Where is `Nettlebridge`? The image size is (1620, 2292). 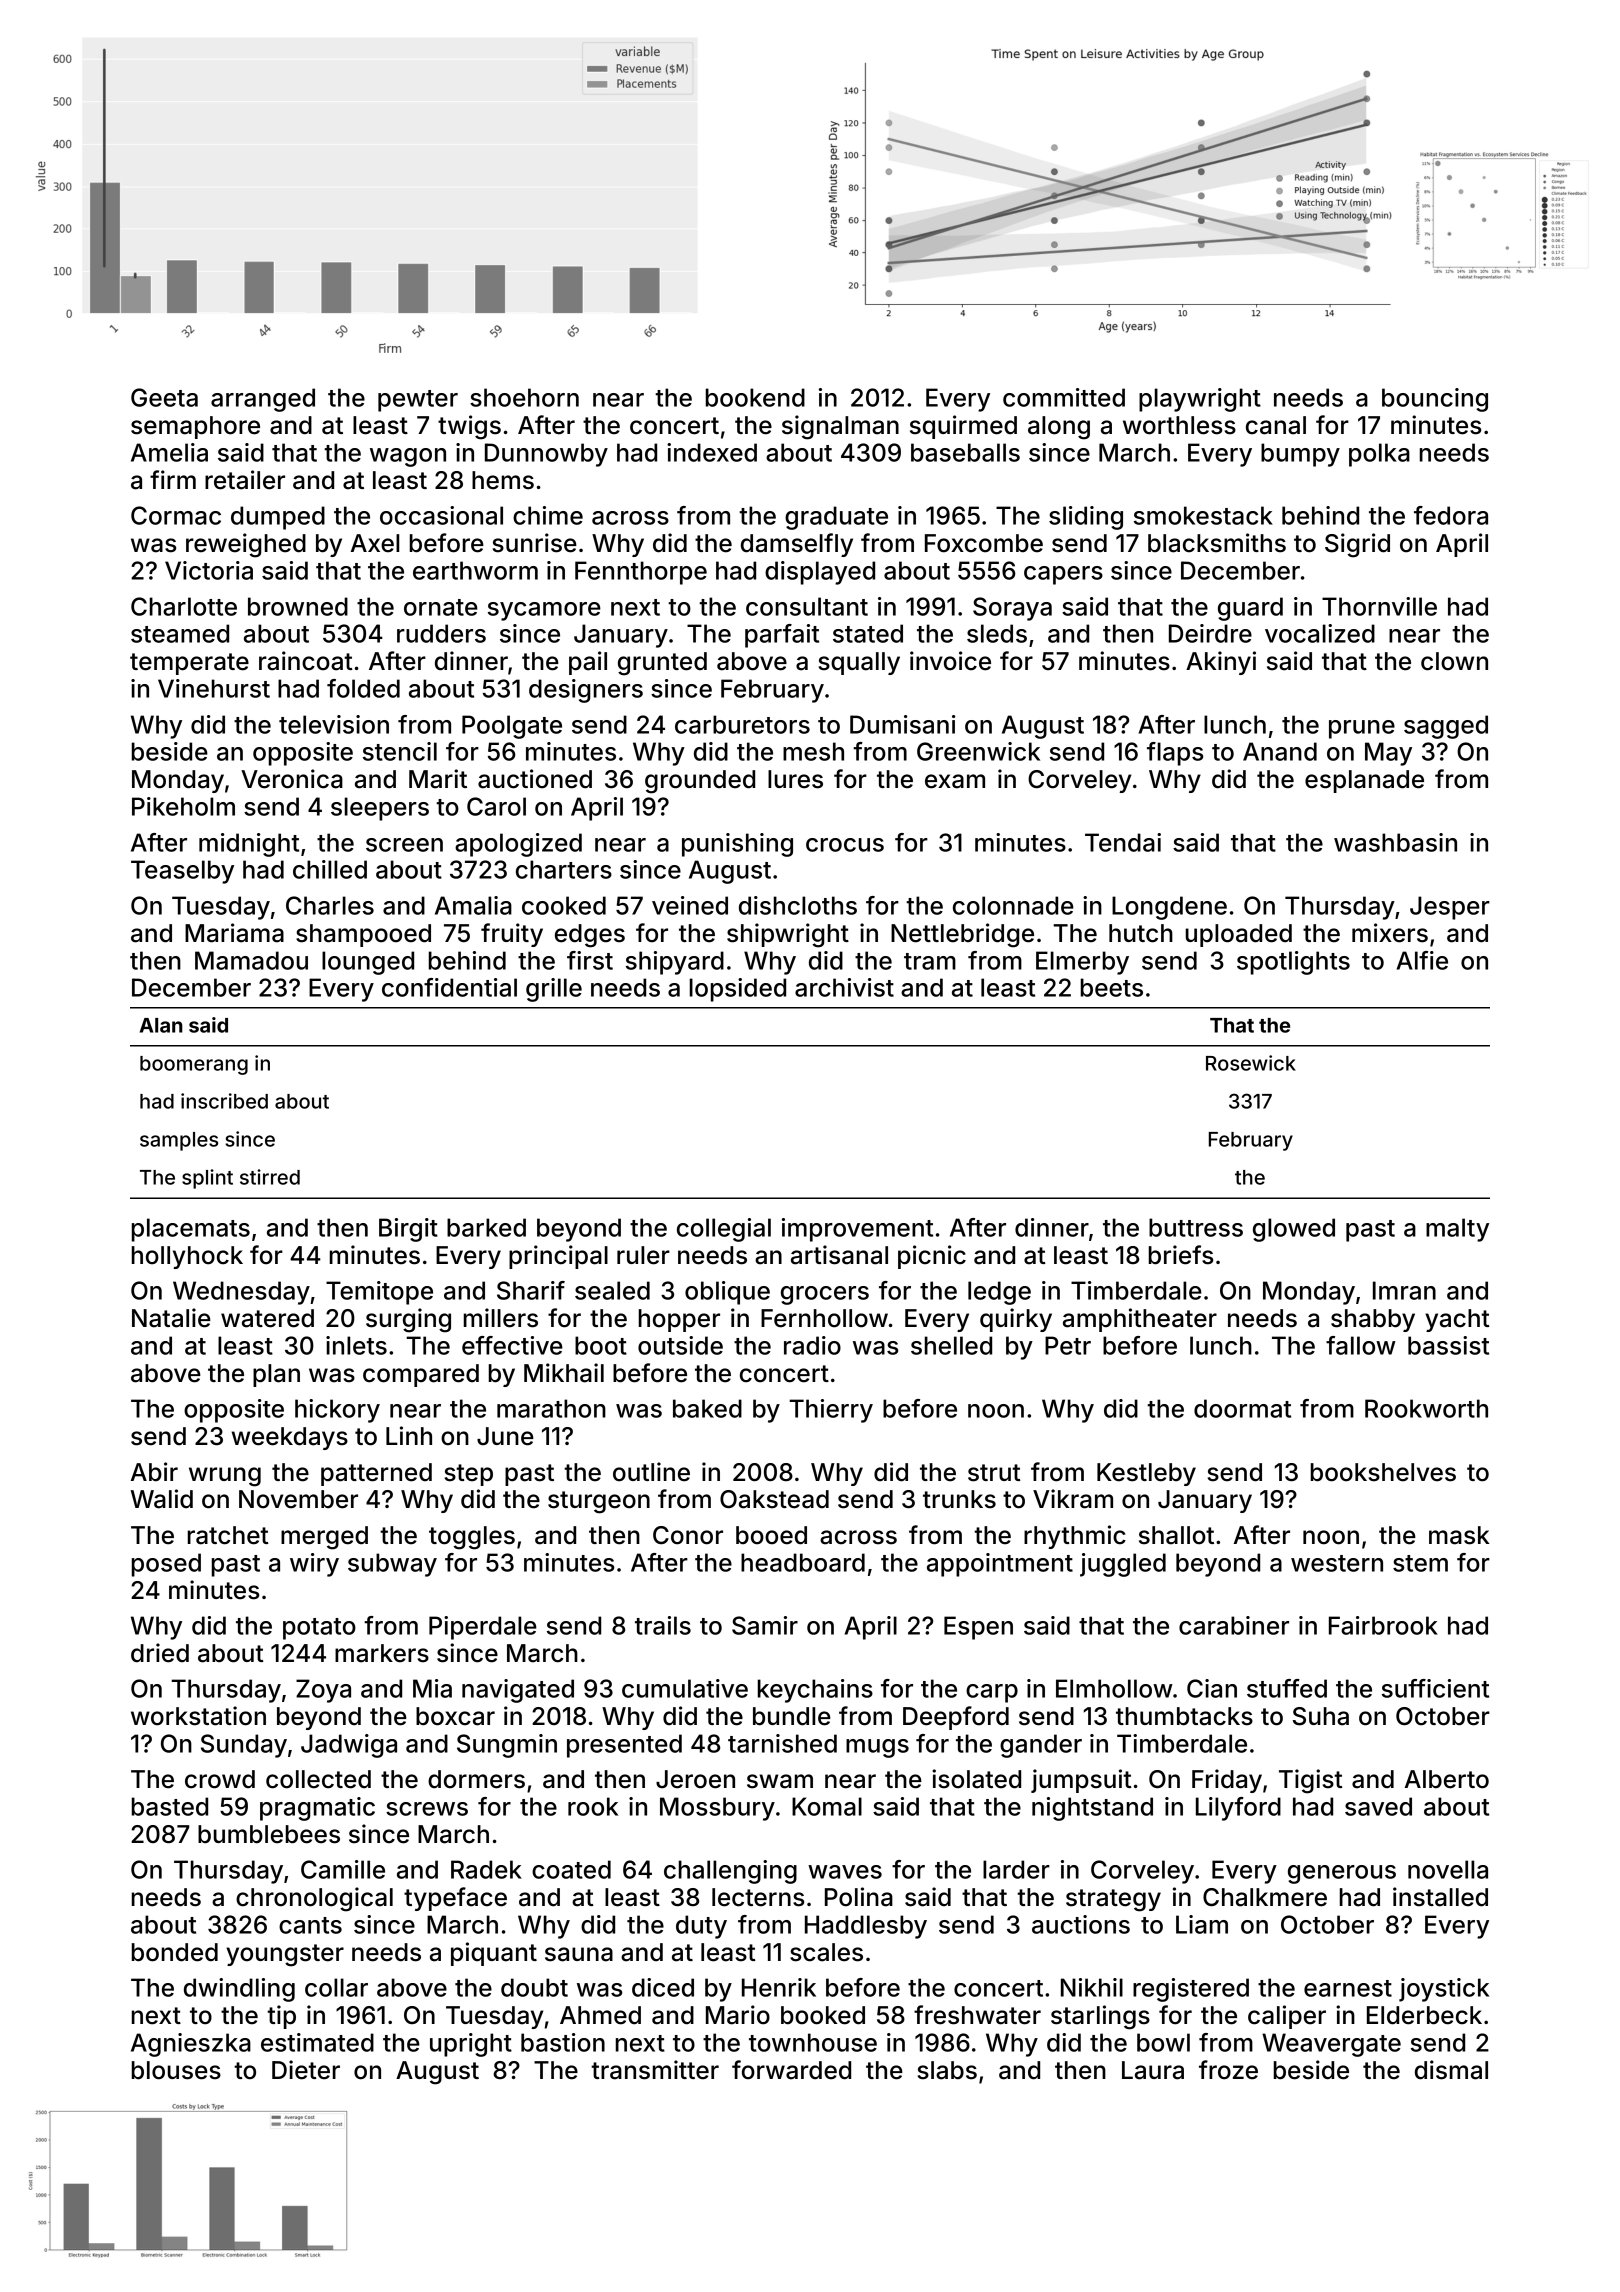
Nettlebridge is located at coordinates (962, 935).
